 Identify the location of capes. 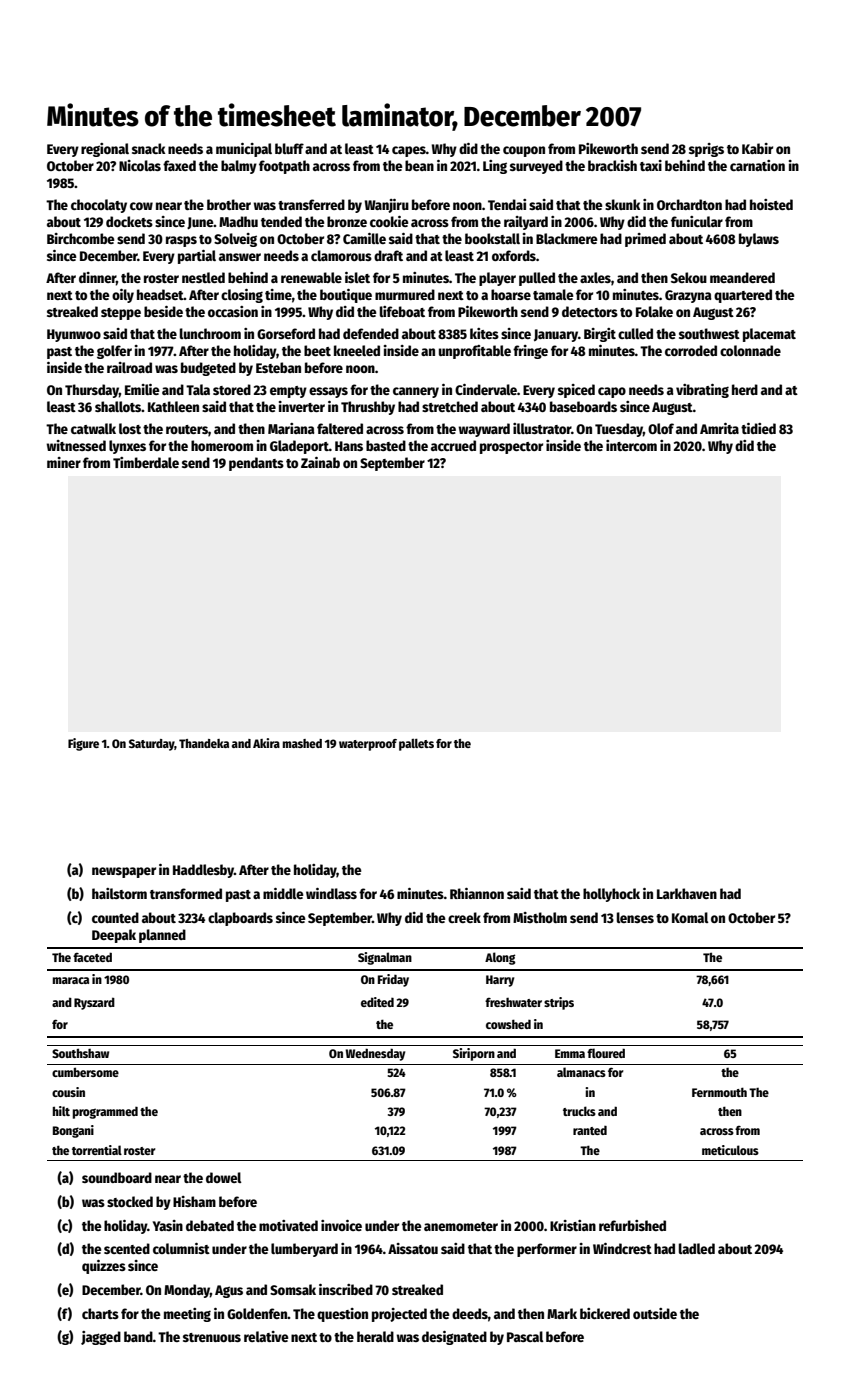
(409, 151).
